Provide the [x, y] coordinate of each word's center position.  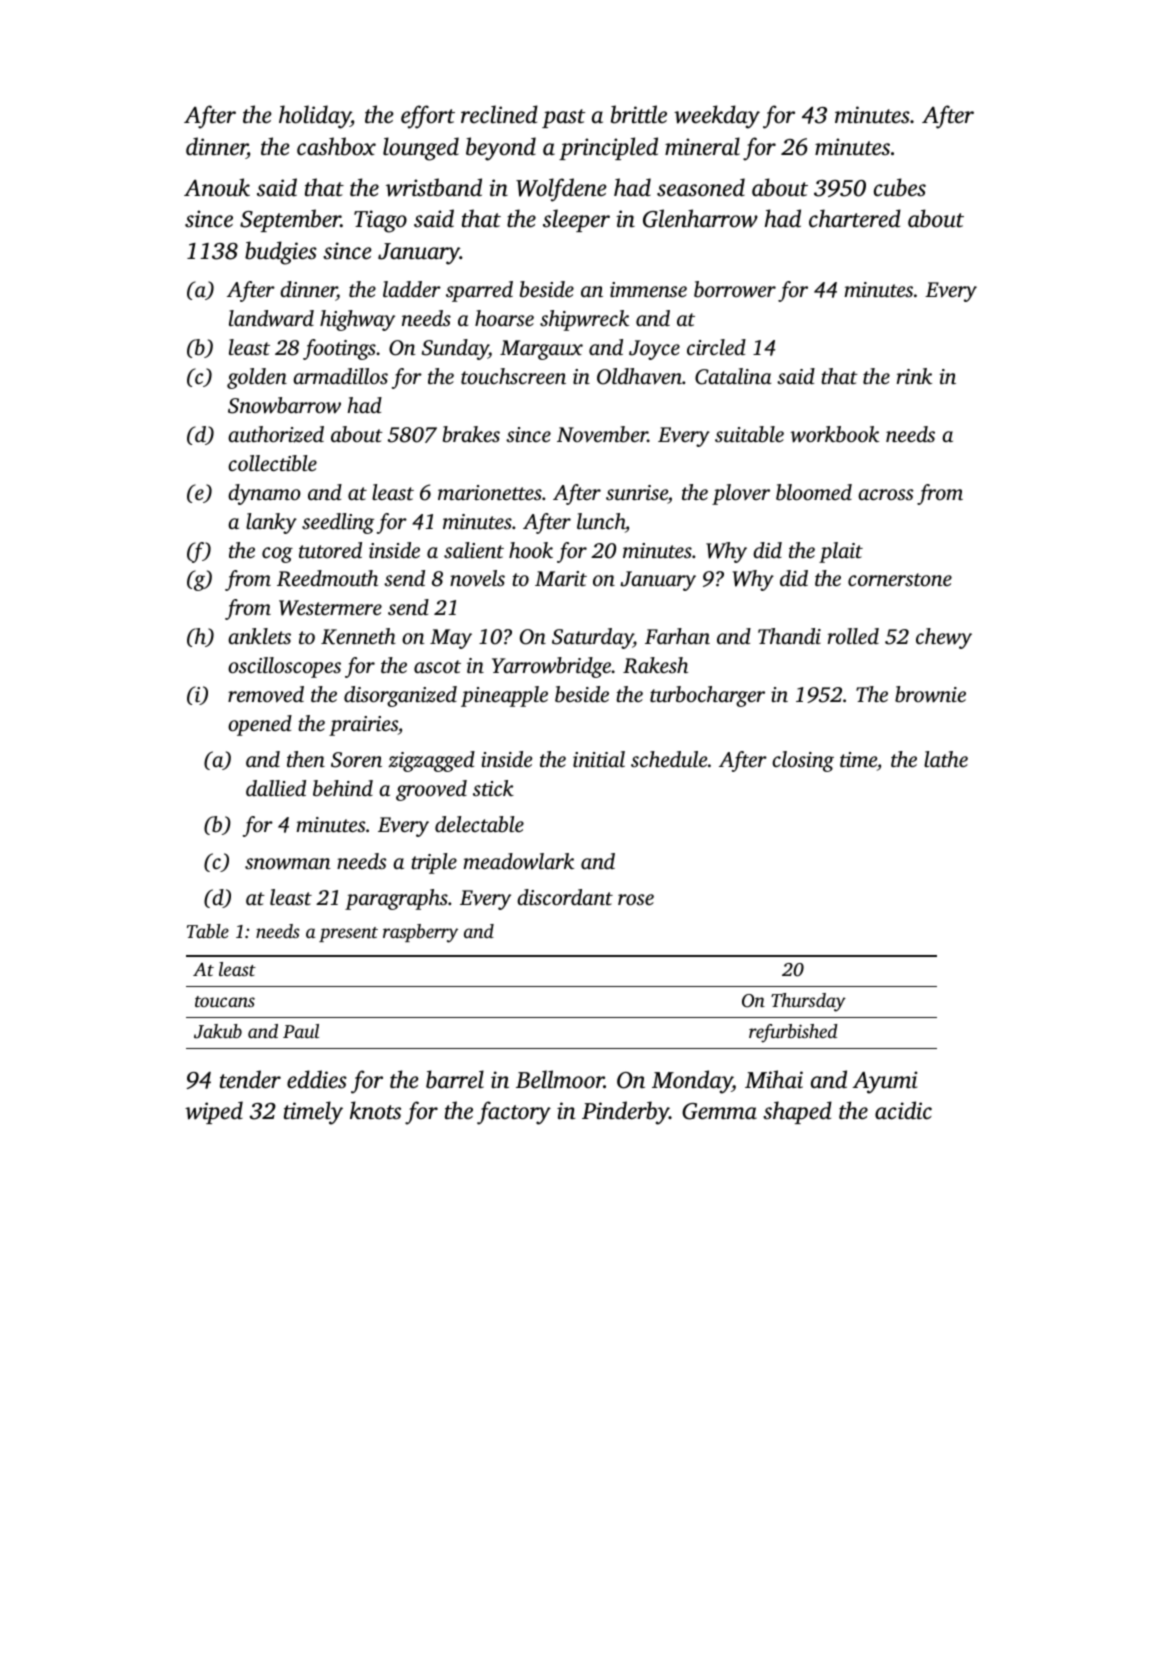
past [563, 118]
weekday [717, 117]
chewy [944, 638]
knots [375, 1110]
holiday [315, 117]
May [451, 639]
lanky [271, 523]
